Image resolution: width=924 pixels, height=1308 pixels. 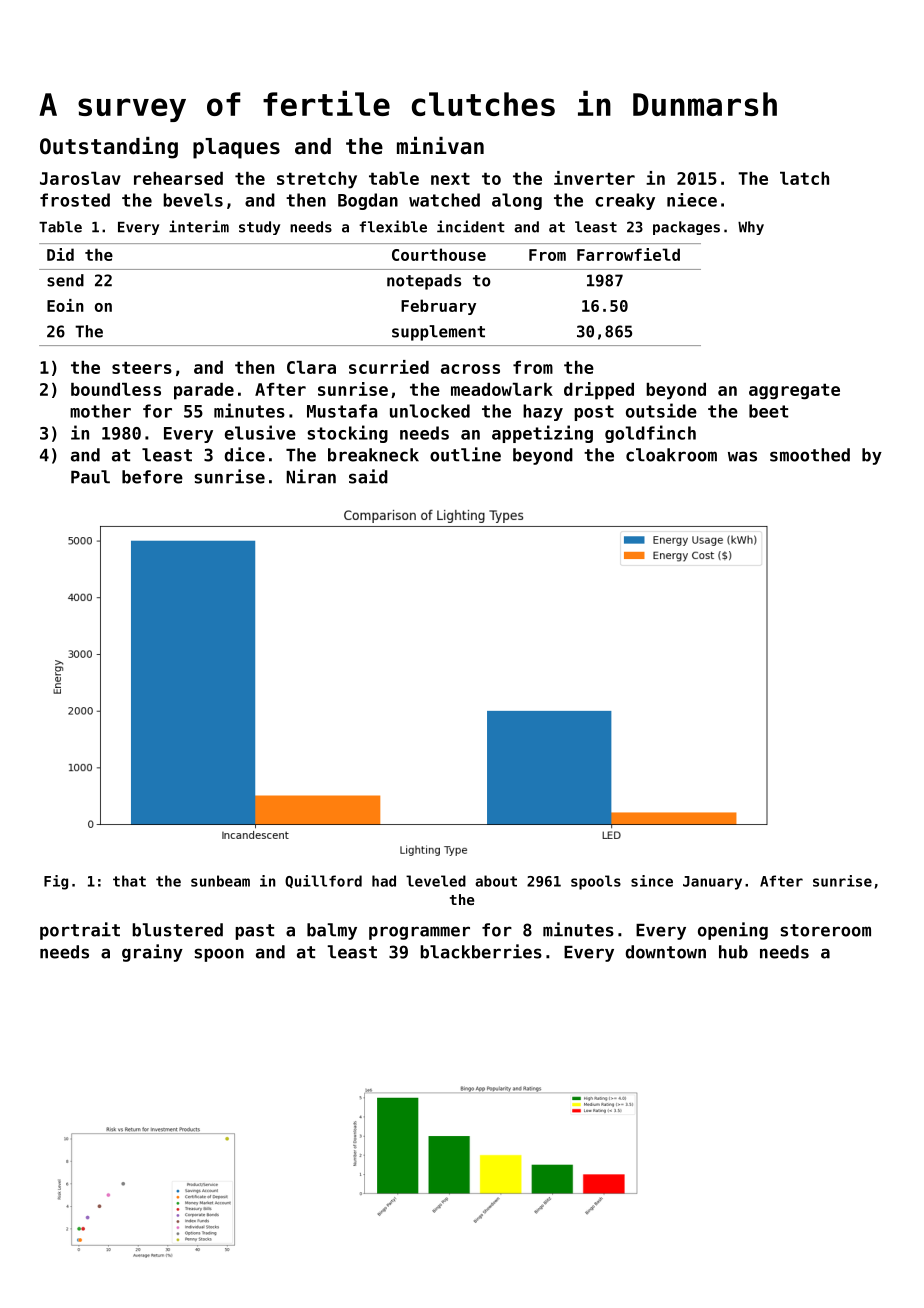 I want to click on Niran, so click(x=311, y=476).
